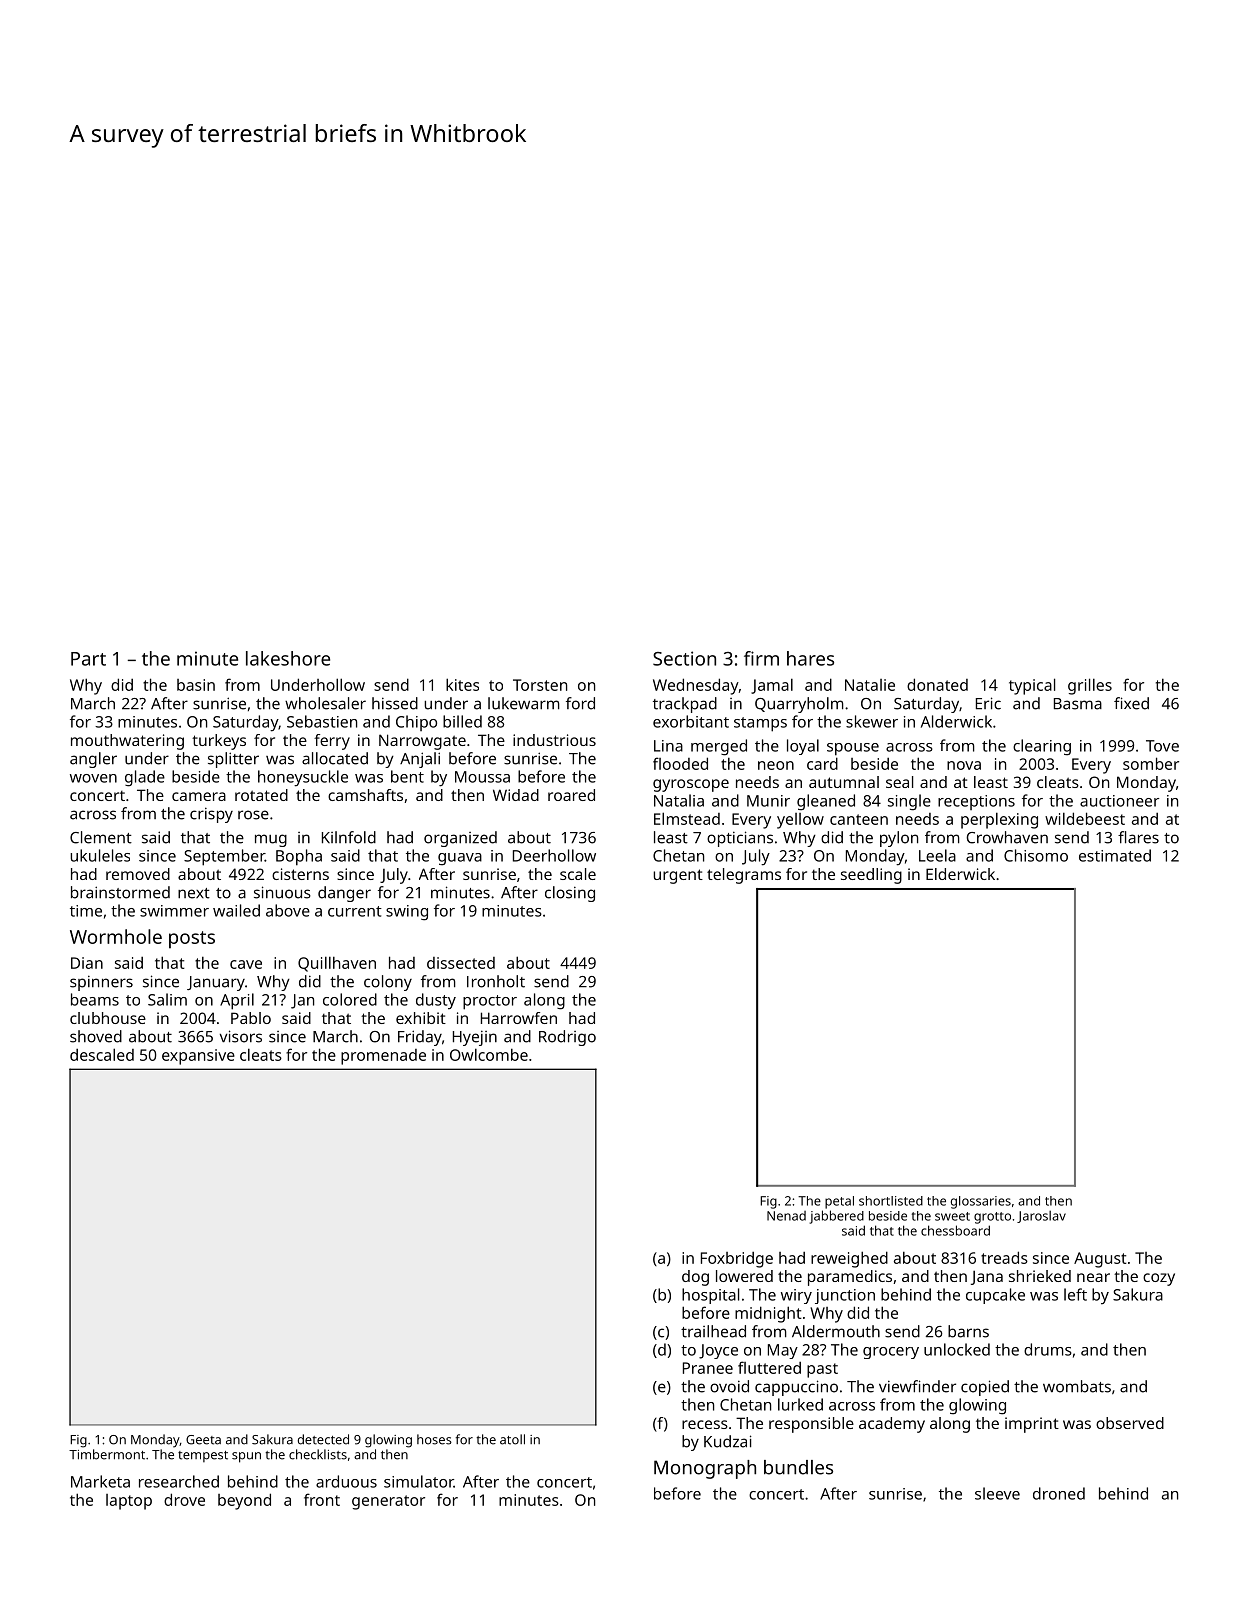 Image resolution: width=1249 pixels, height=1617 pixels. What do you see at coordinates (981, 1202) in the screenshot?
I see `glossaries` at bounding box center [981, 1202].
